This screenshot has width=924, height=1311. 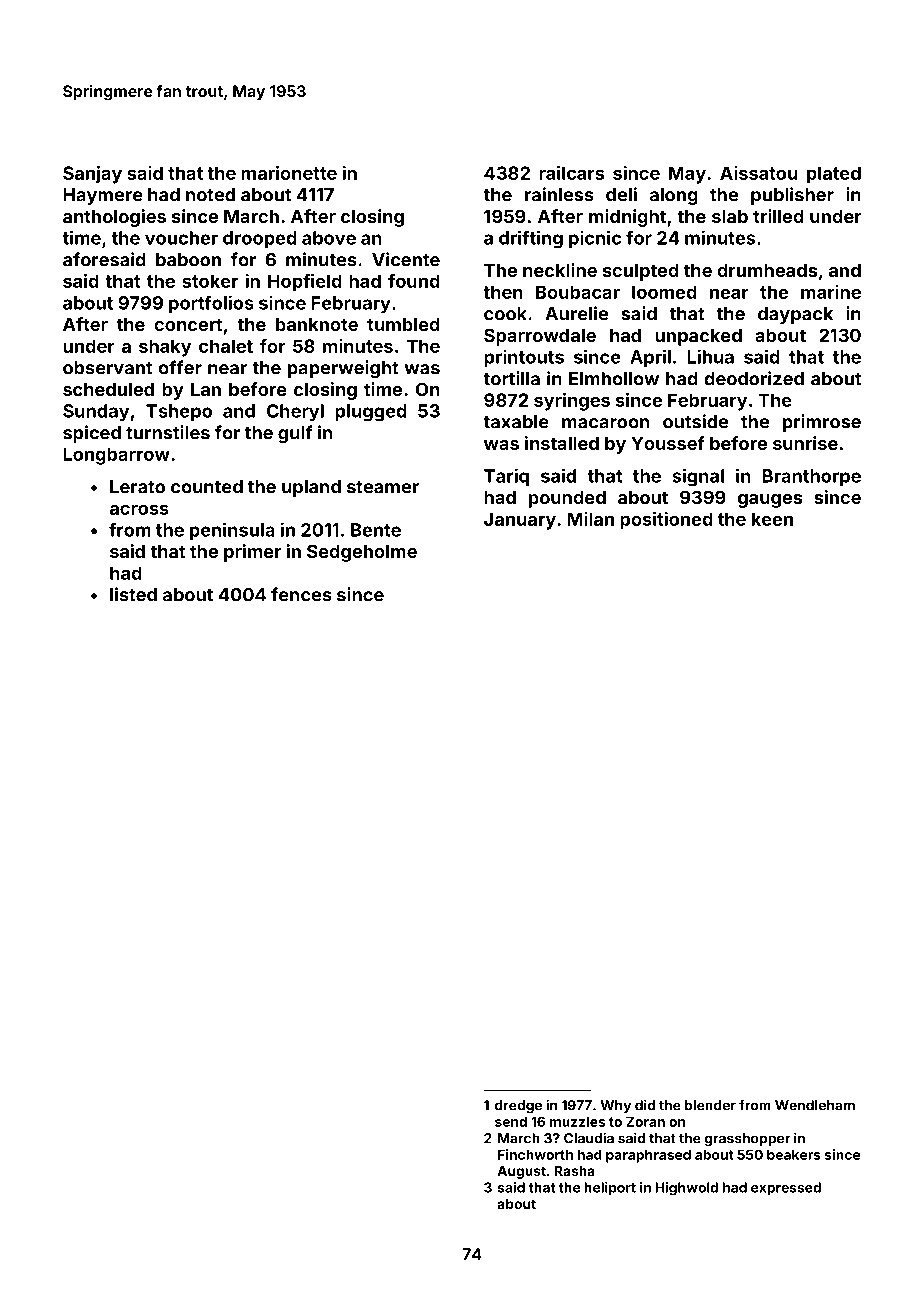 I want to click on Vicente, so click(x=406, y=259).
